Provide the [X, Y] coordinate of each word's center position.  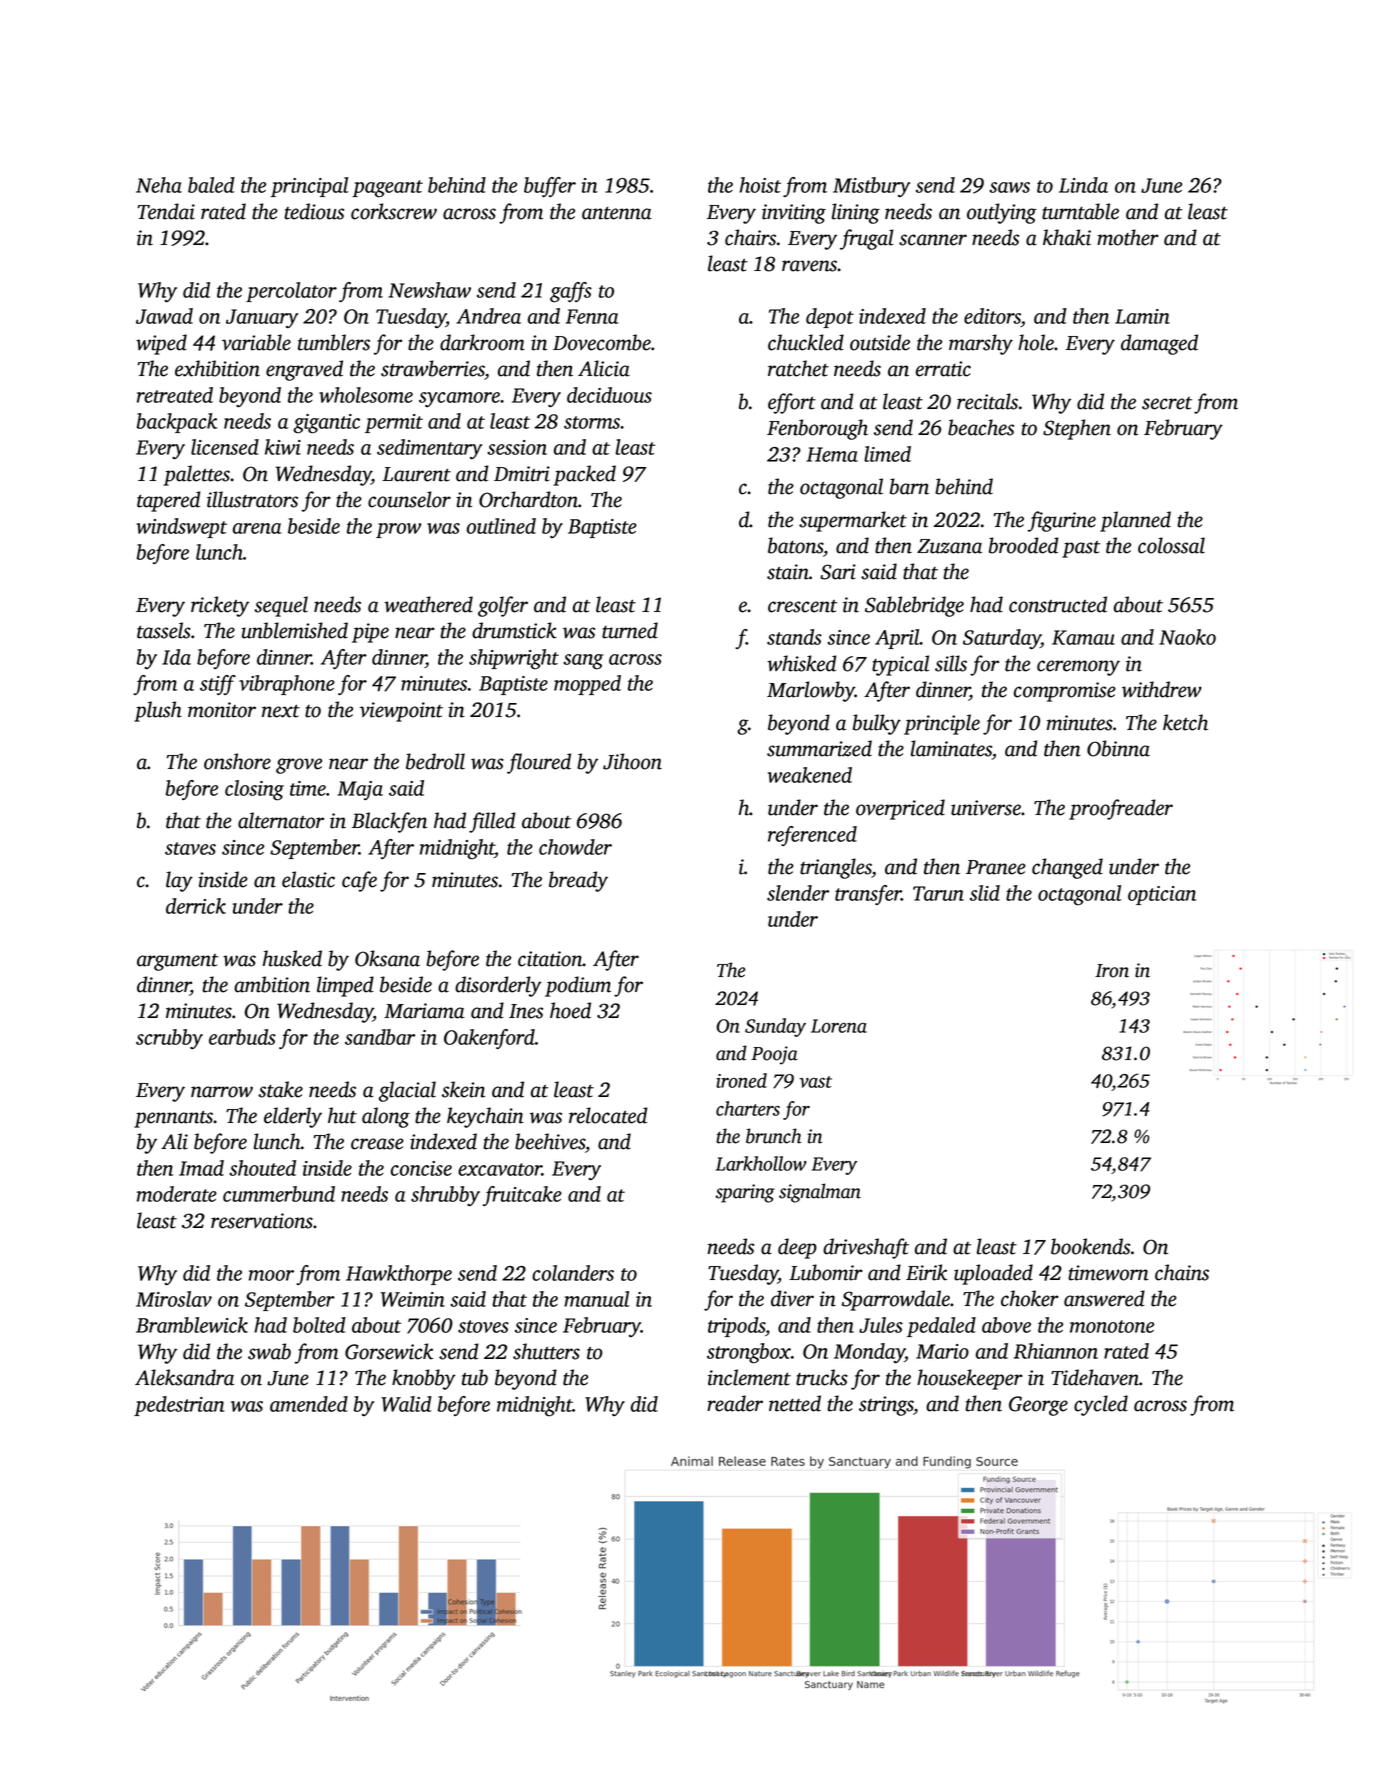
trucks [822, 1377]
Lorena [839, 1026]
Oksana [387, 958]
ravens [809, 266]
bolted [319, 1325]
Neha [159, 185]
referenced [812, 836]
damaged [1159, 344]
